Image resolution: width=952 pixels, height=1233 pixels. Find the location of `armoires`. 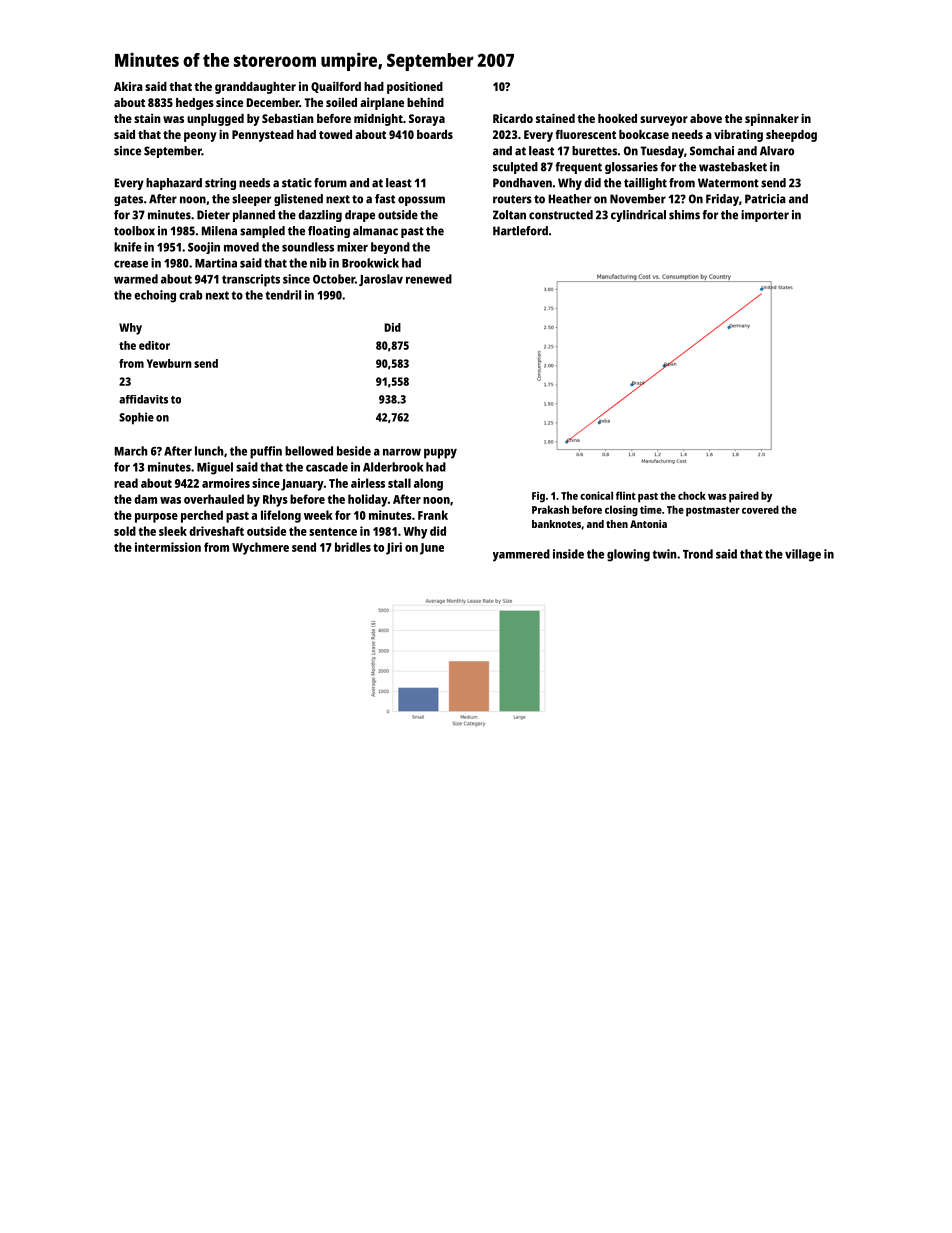

armoires is located at coordinates (226, 483).
